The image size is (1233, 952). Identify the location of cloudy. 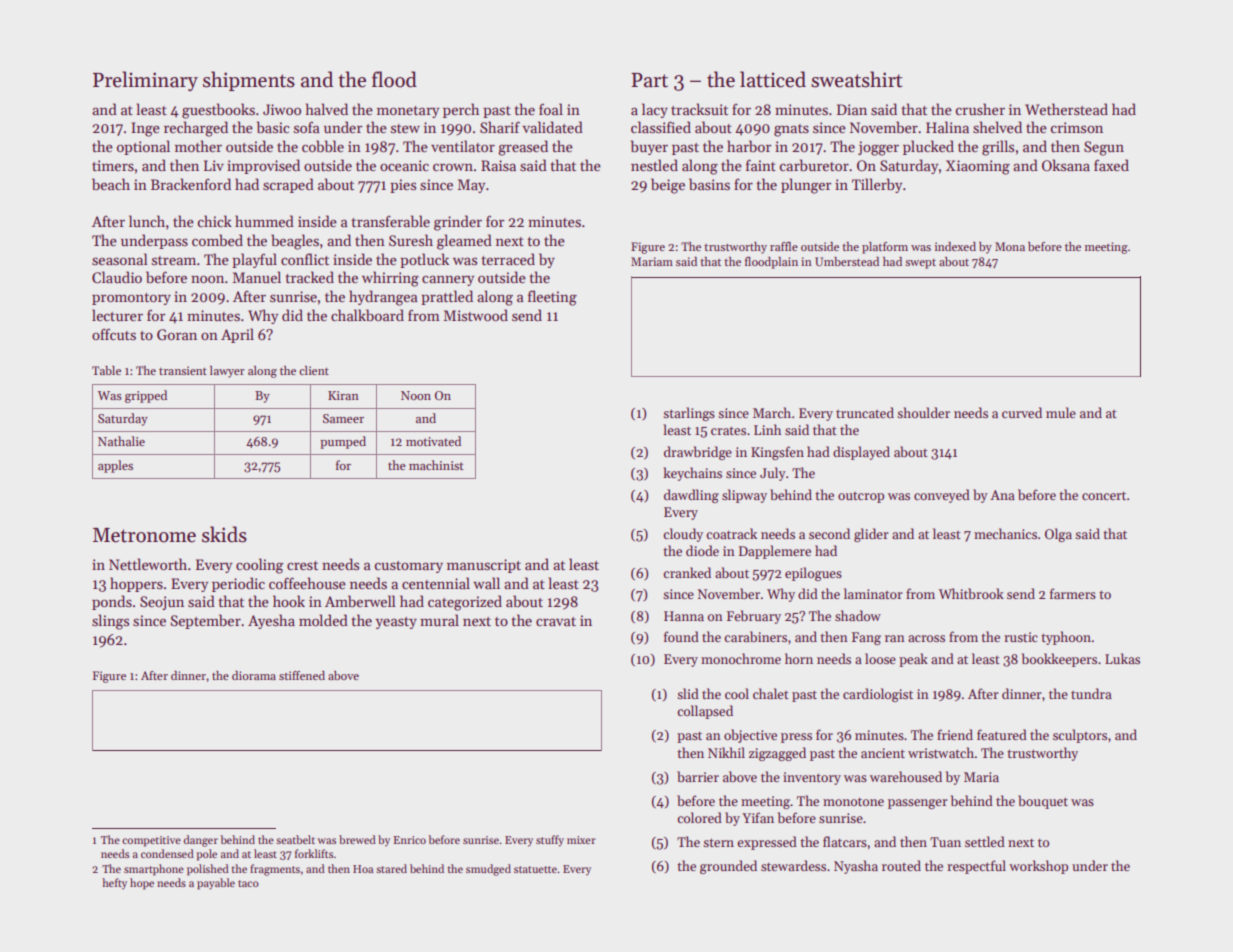
(683, 535).
